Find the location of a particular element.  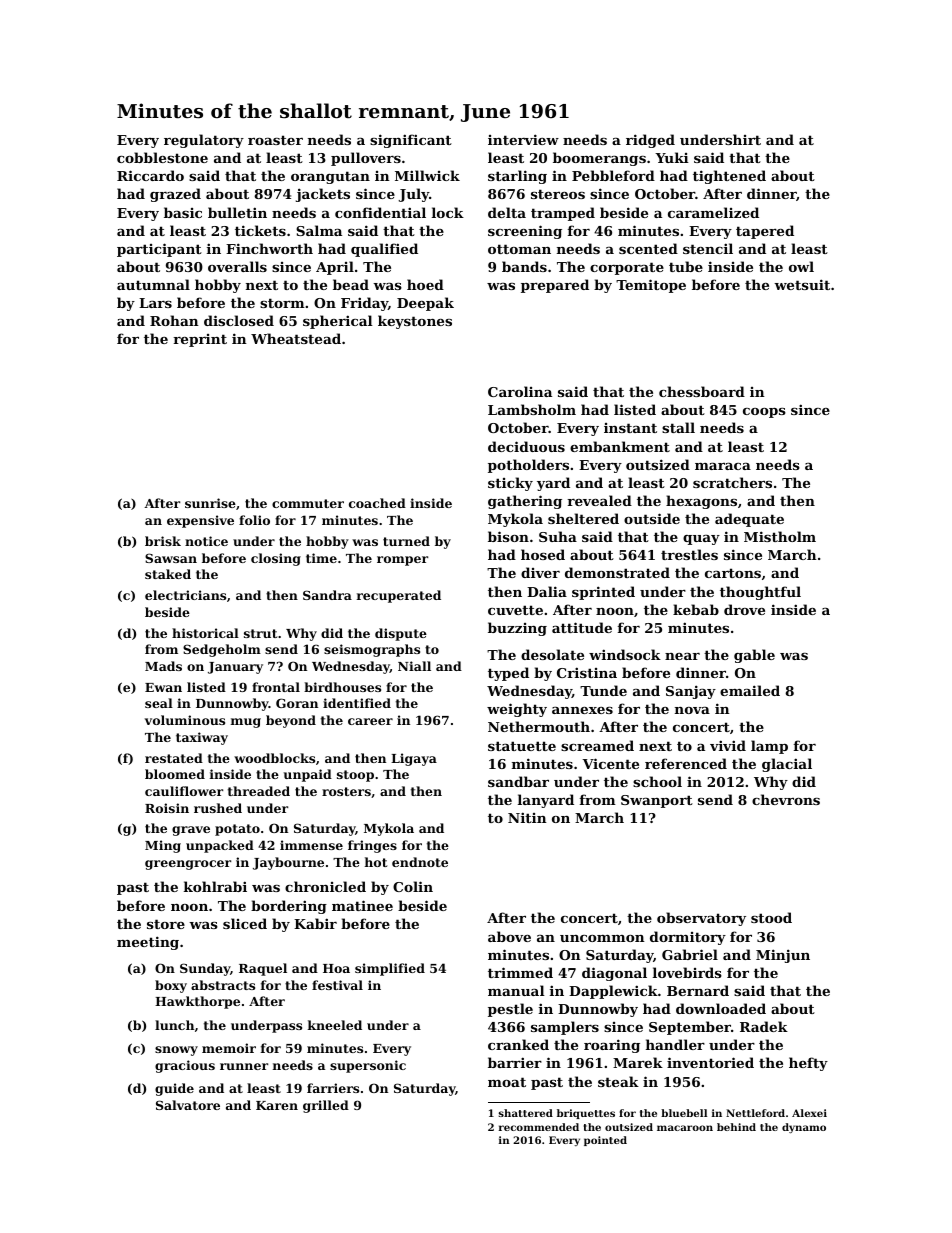

regulatory is located at coordinates (204, 141).
